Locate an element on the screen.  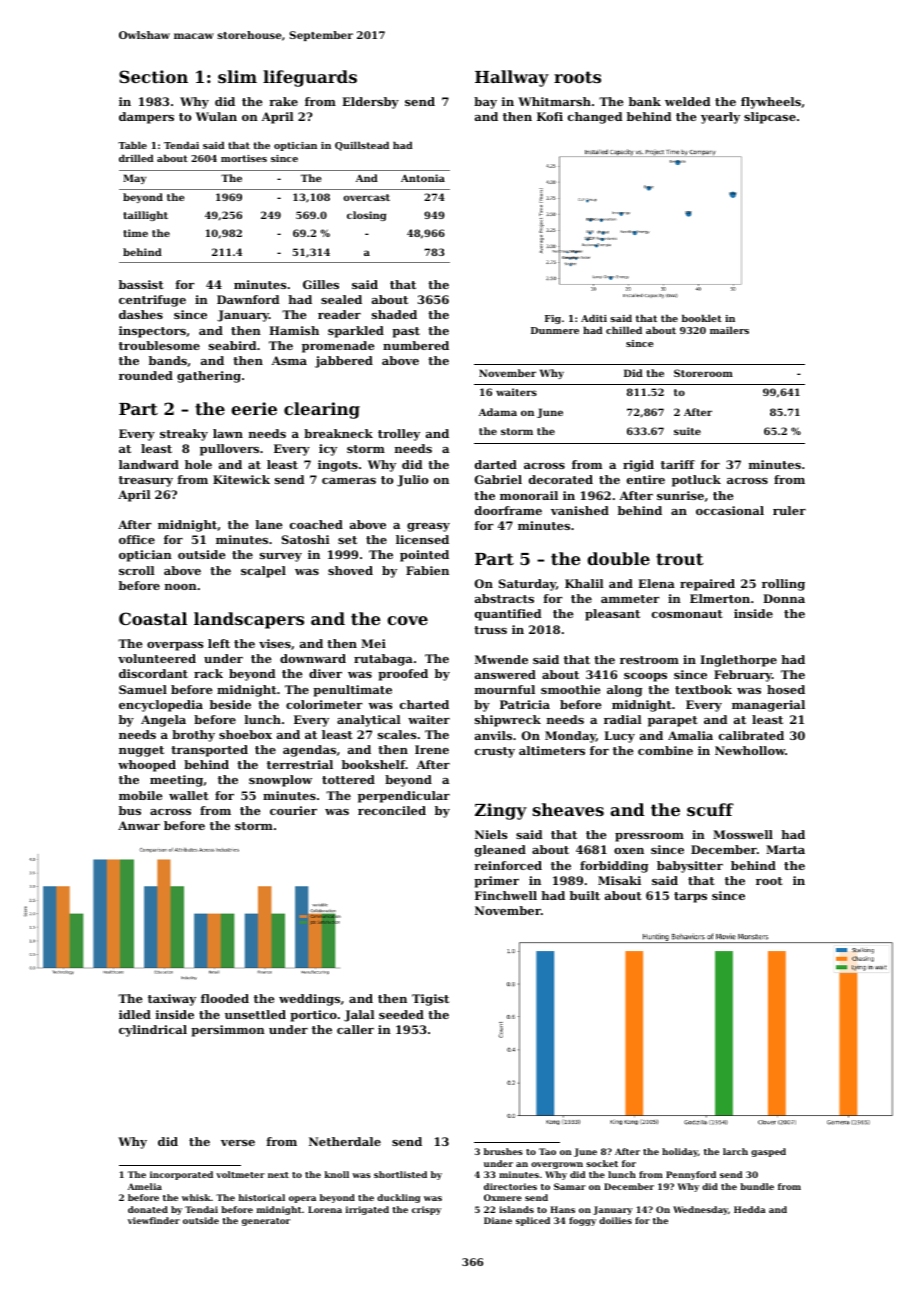
idled is located at coordinates (135, 1014).
